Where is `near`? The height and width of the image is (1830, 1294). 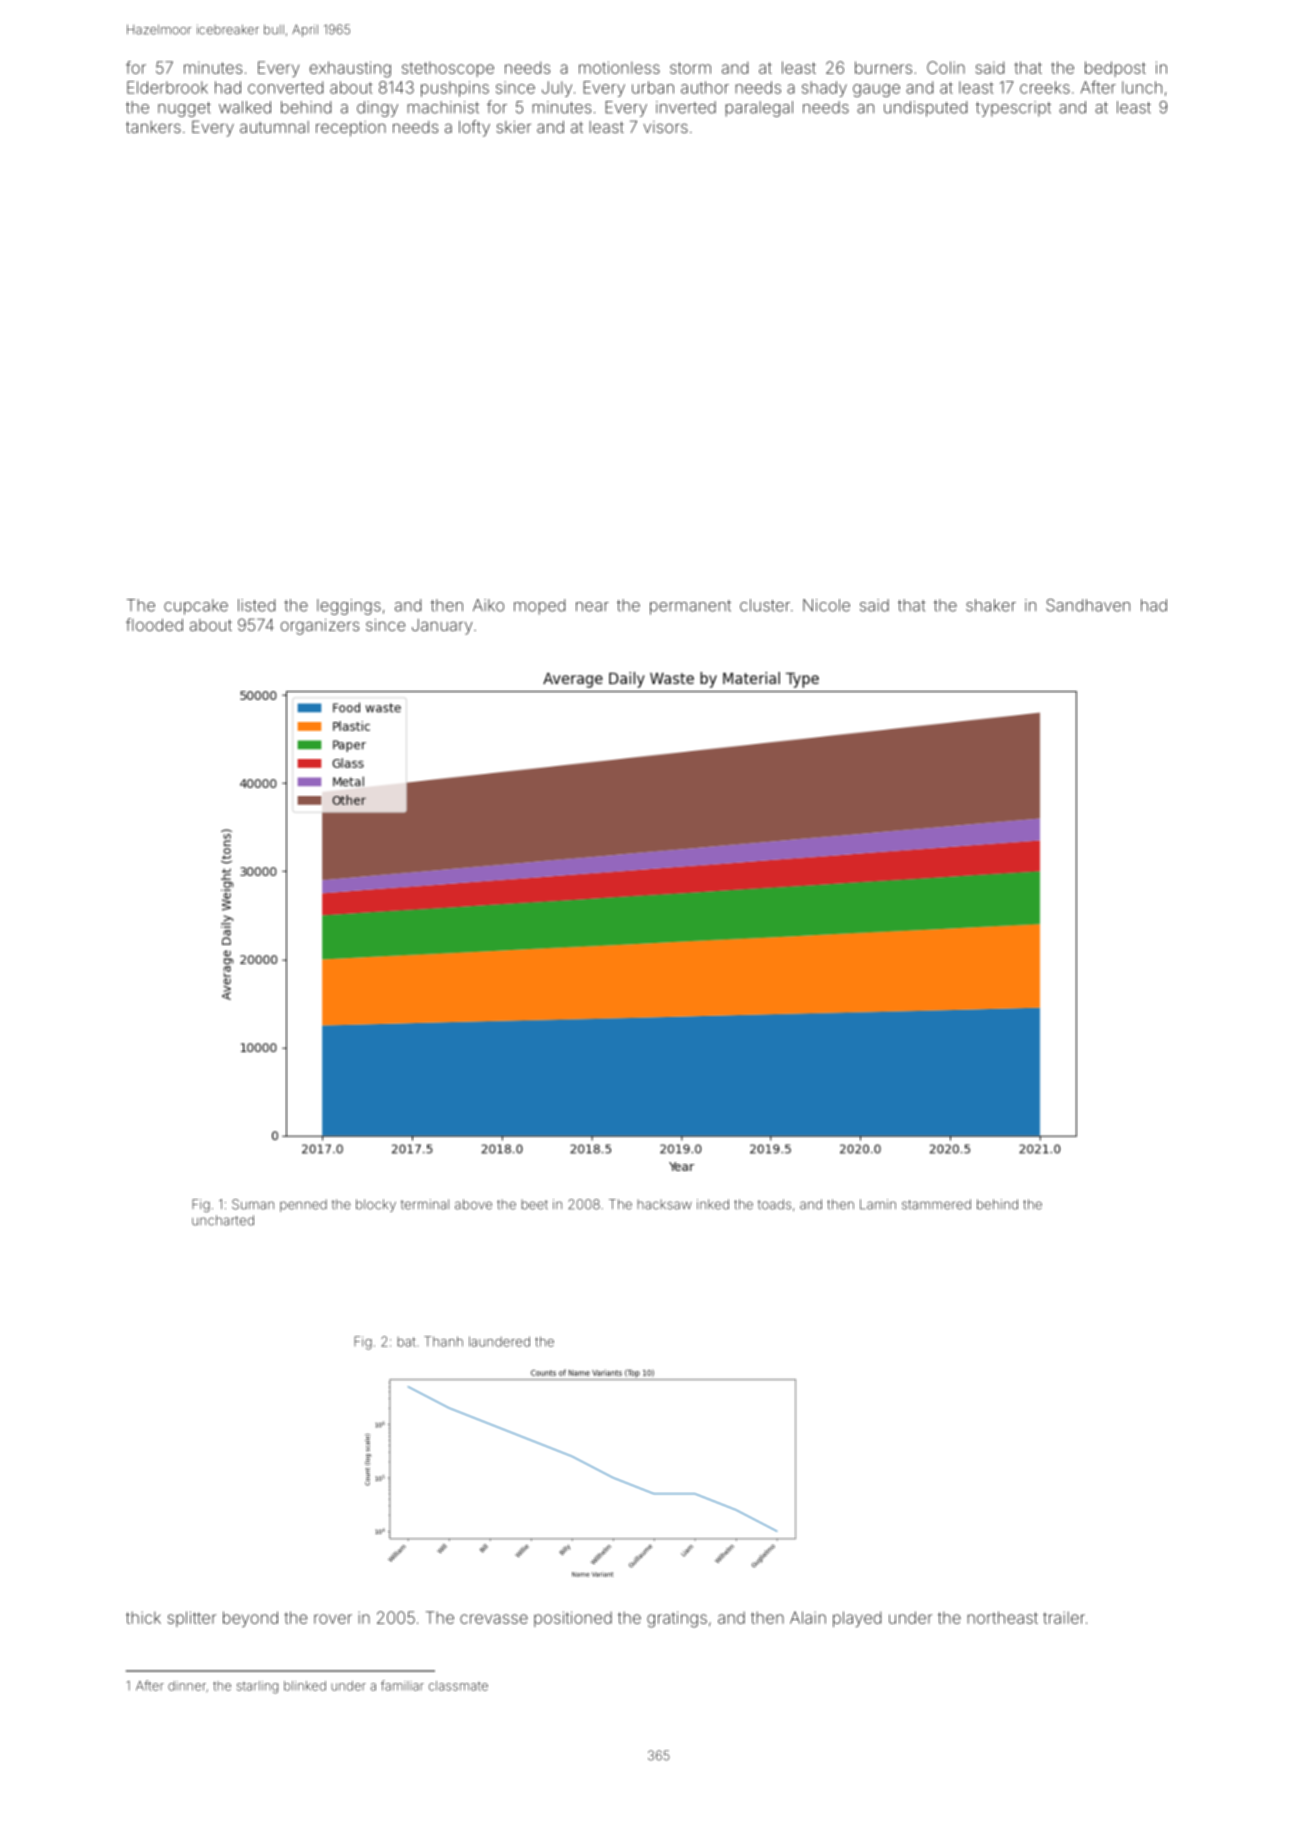
near is located at coordinates (592, 607).
